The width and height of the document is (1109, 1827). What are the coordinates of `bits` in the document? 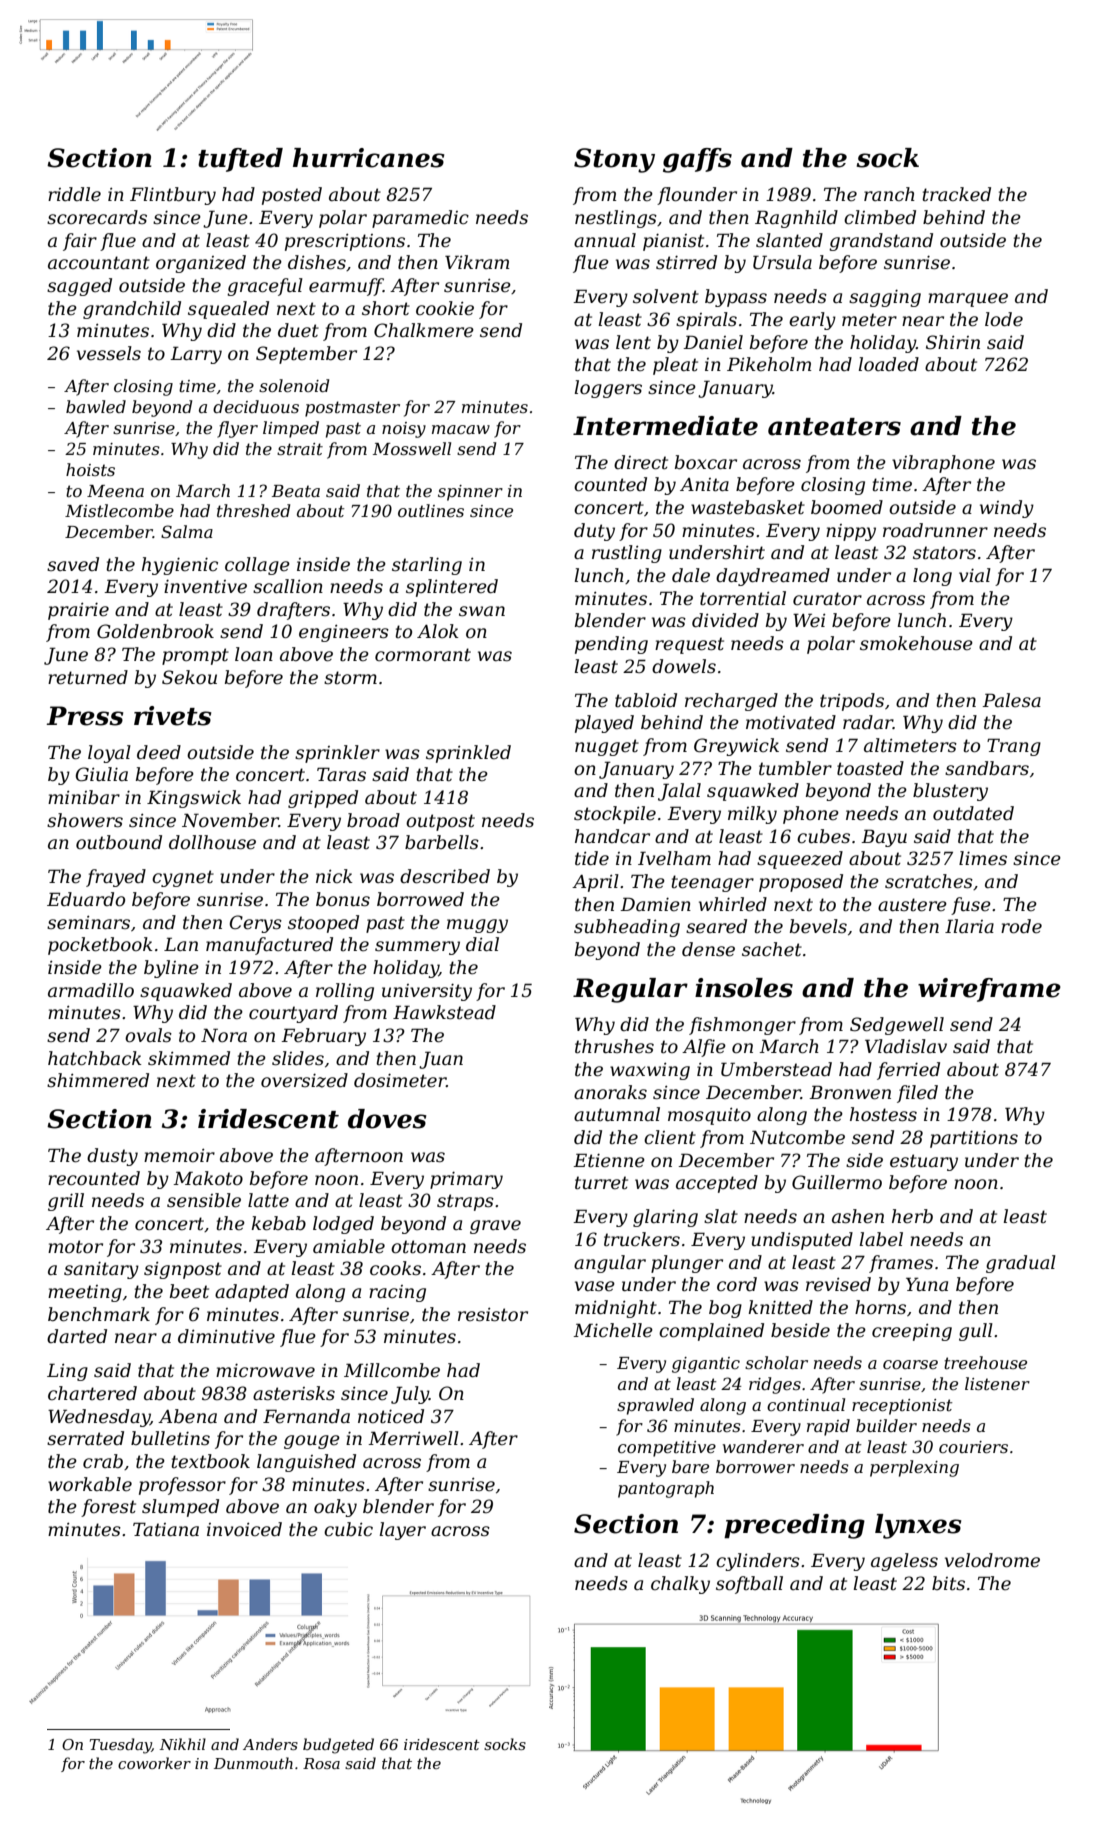 It's located at (948, 1583).
